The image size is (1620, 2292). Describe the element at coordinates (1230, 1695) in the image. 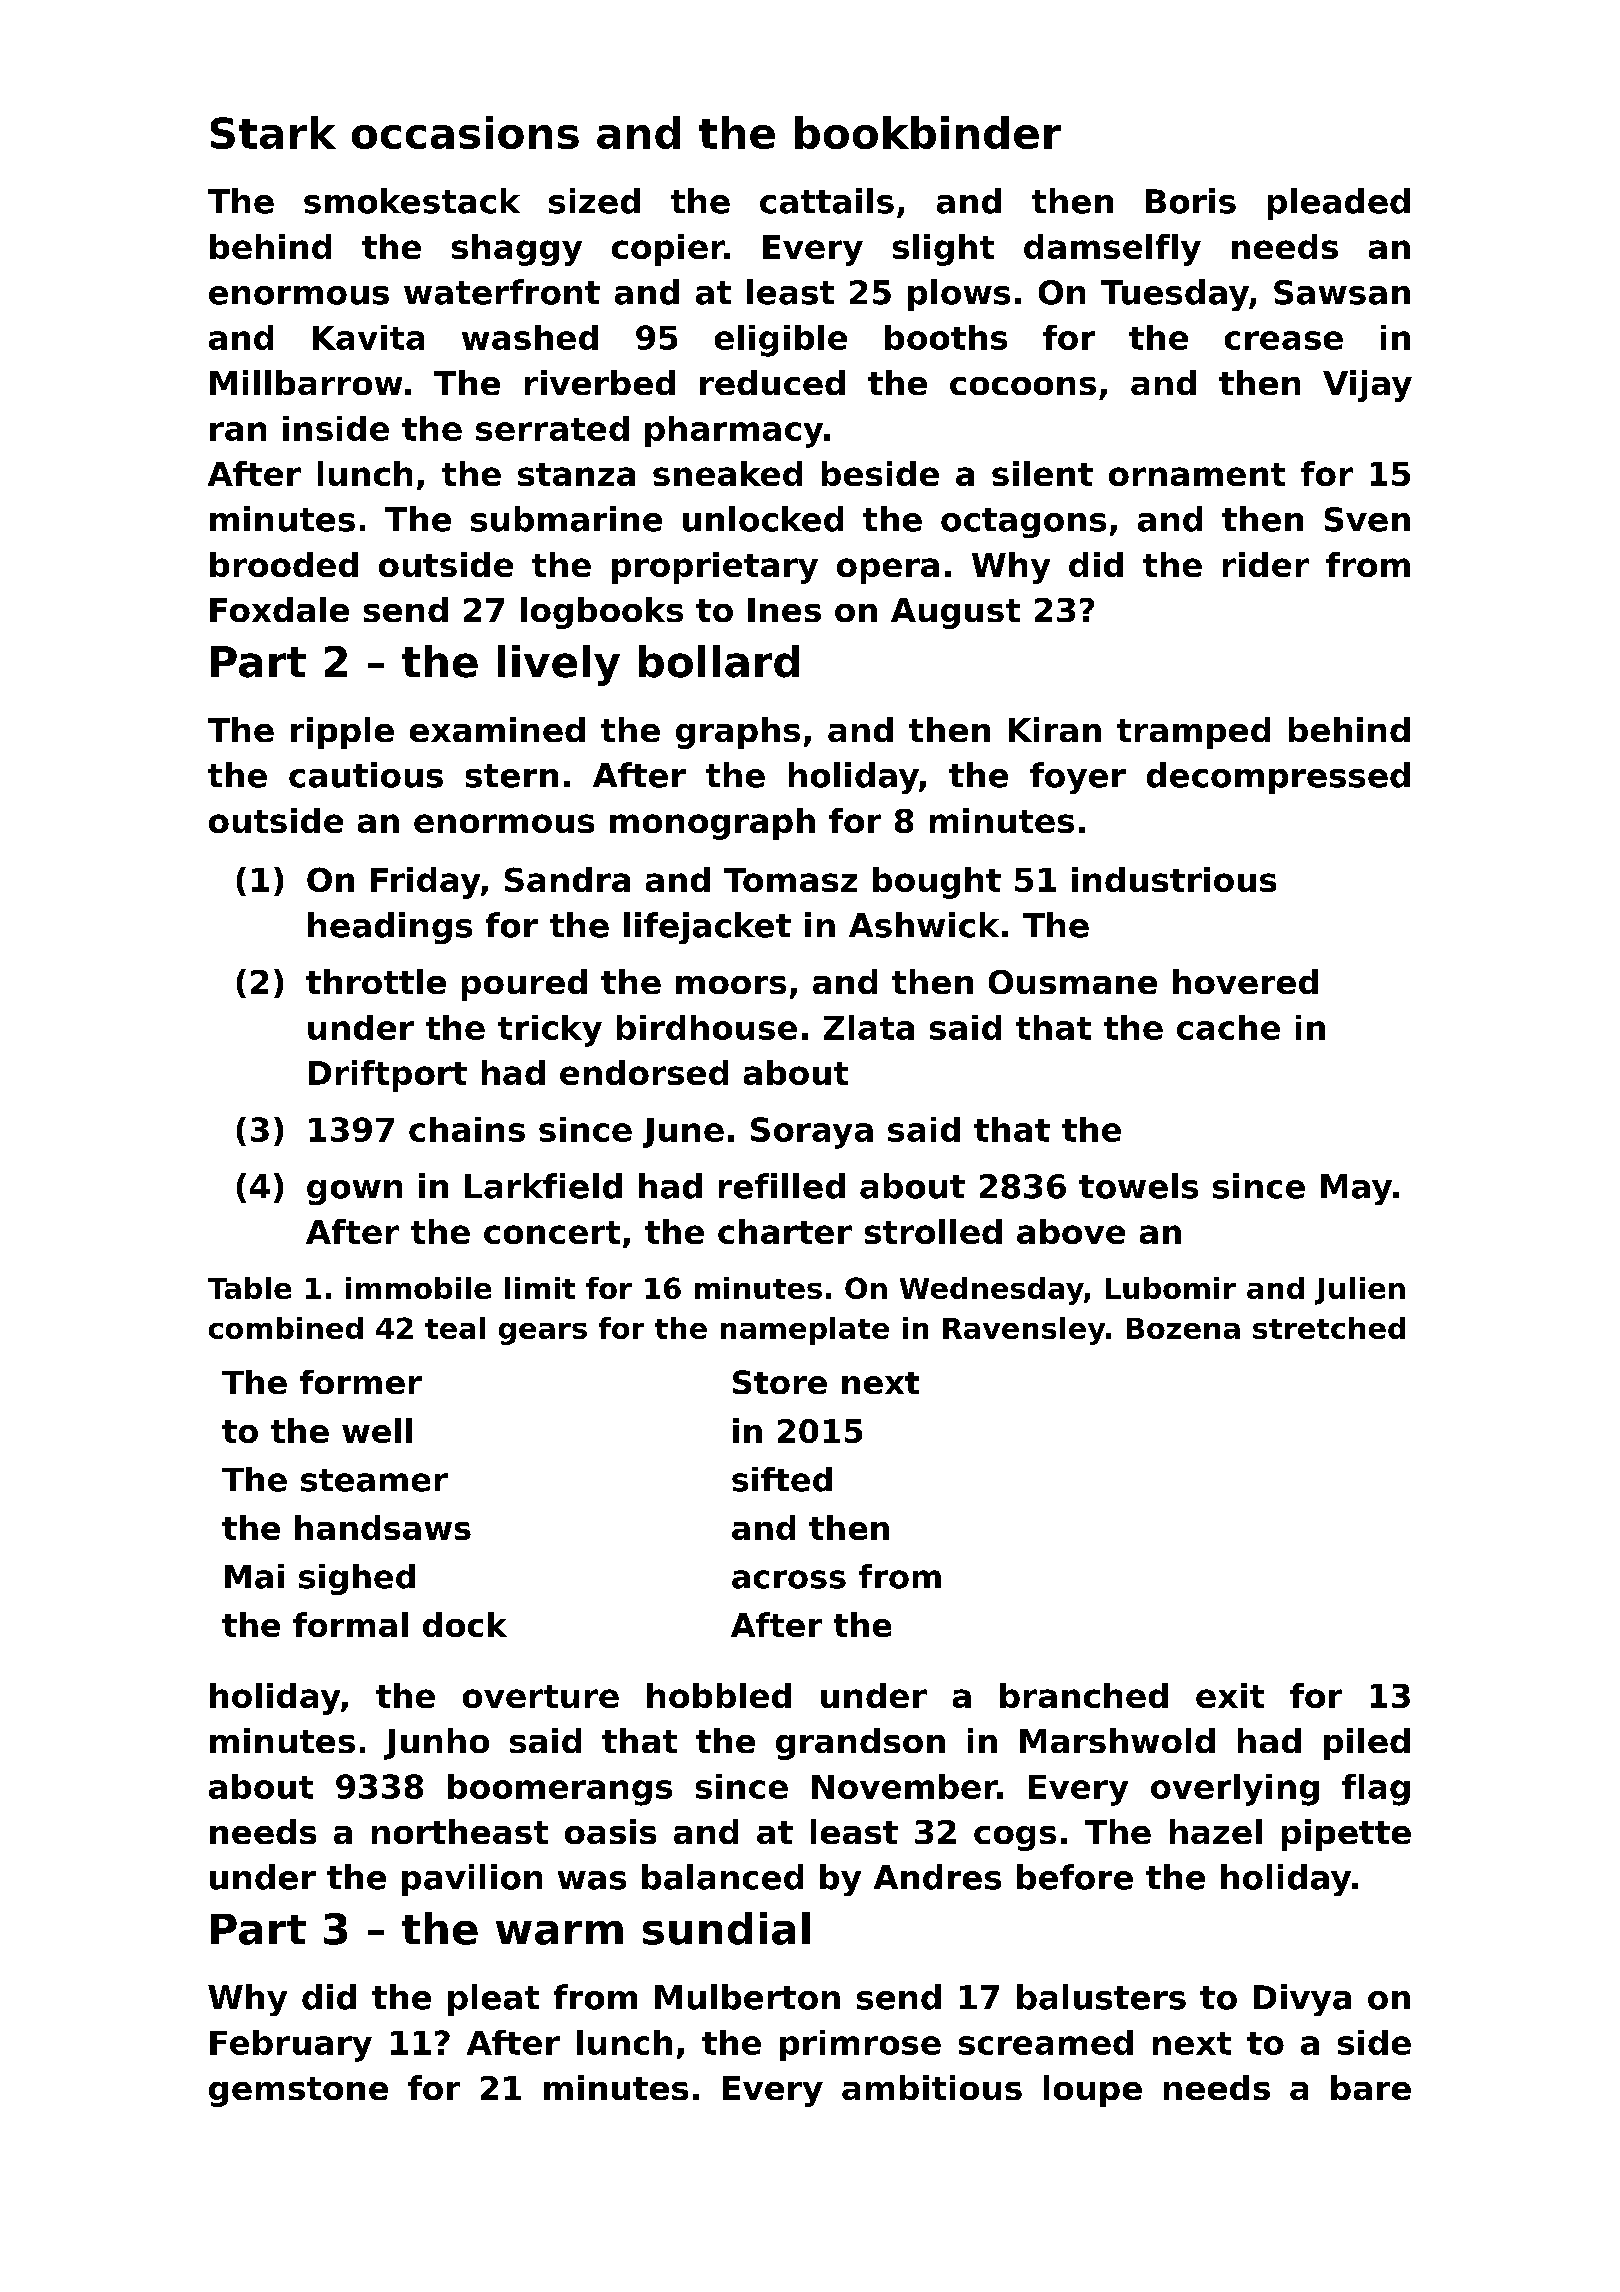

I see `exit` at that location.
